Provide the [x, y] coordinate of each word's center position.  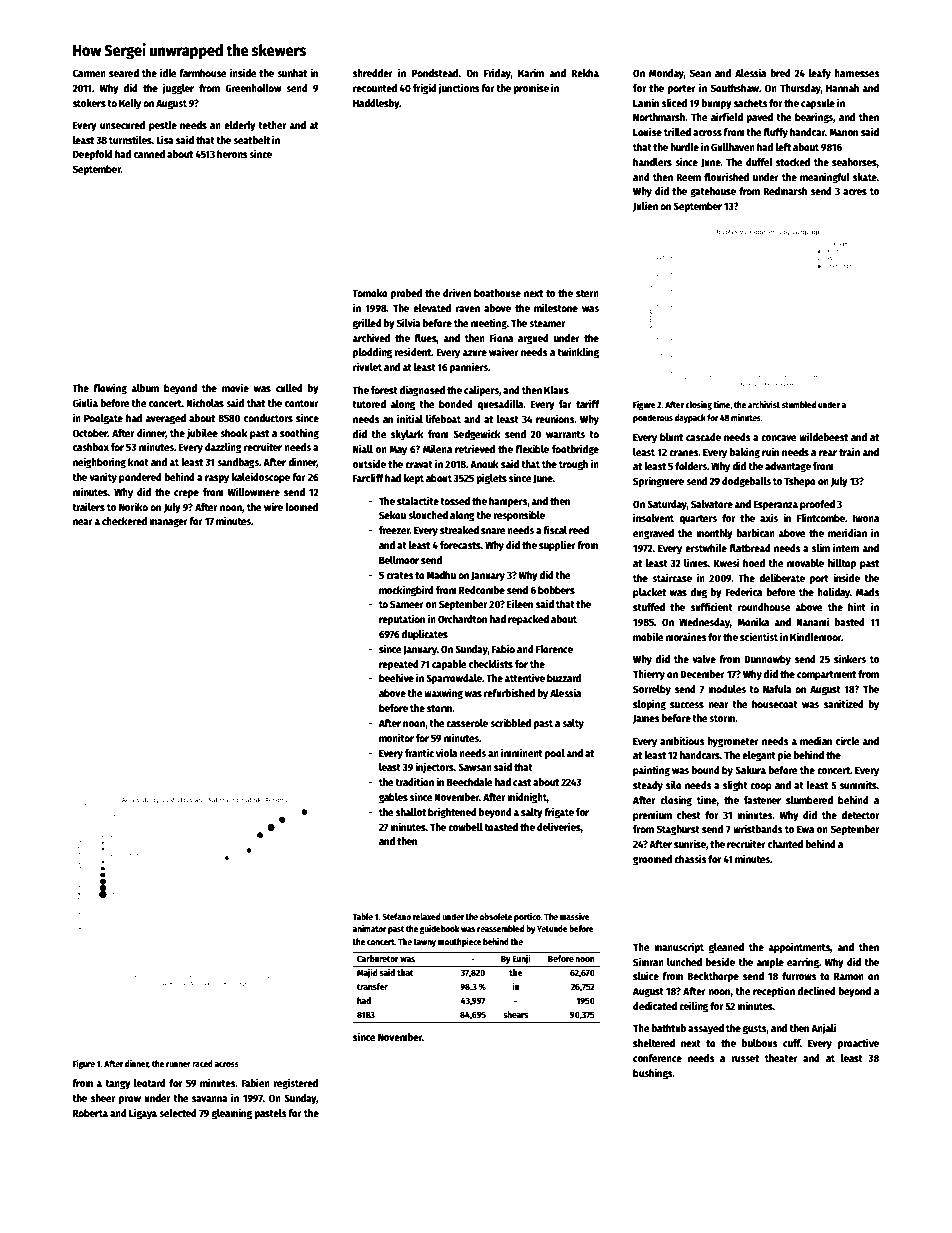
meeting [489, 324]
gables [393, 798]
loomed [301, 507]
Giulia [85, 402]
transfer [372, 986]
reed [579, 530]
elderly [240, 126]
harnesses [857, 73]
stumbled [799, 404]
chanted [785, 844]
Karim [531, 72]
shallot [411, 812]
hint [857, 606]
